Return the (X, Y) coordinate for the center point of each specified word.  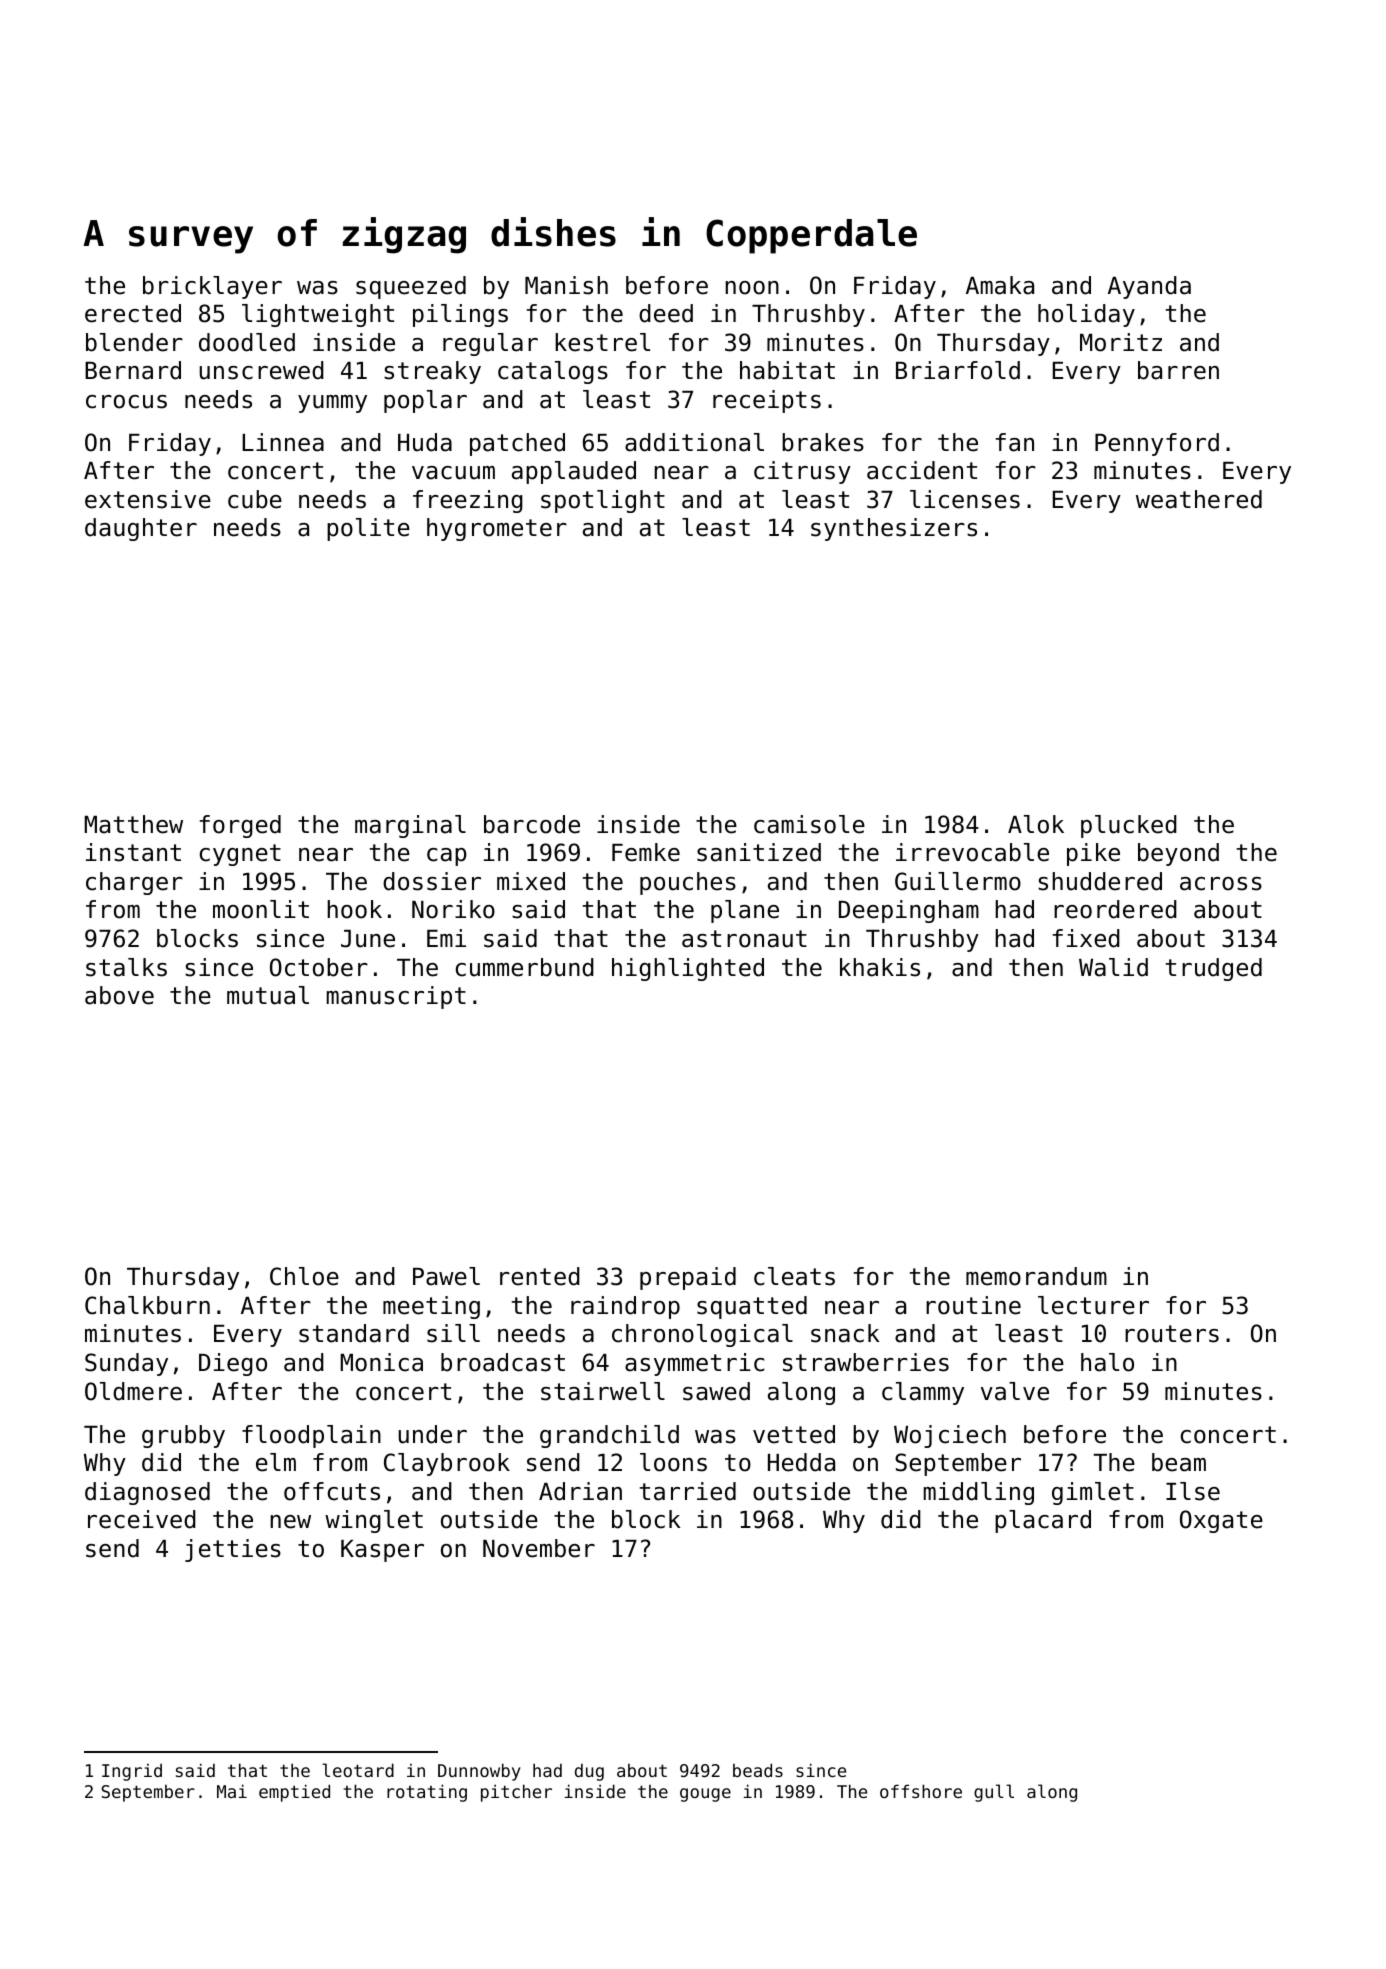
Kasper (382, 1551)
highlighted (688, 969)
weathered (1199, 499)
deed (666, 313)
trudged (1214, 969)
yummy (332, 404)
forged (240, 826)
